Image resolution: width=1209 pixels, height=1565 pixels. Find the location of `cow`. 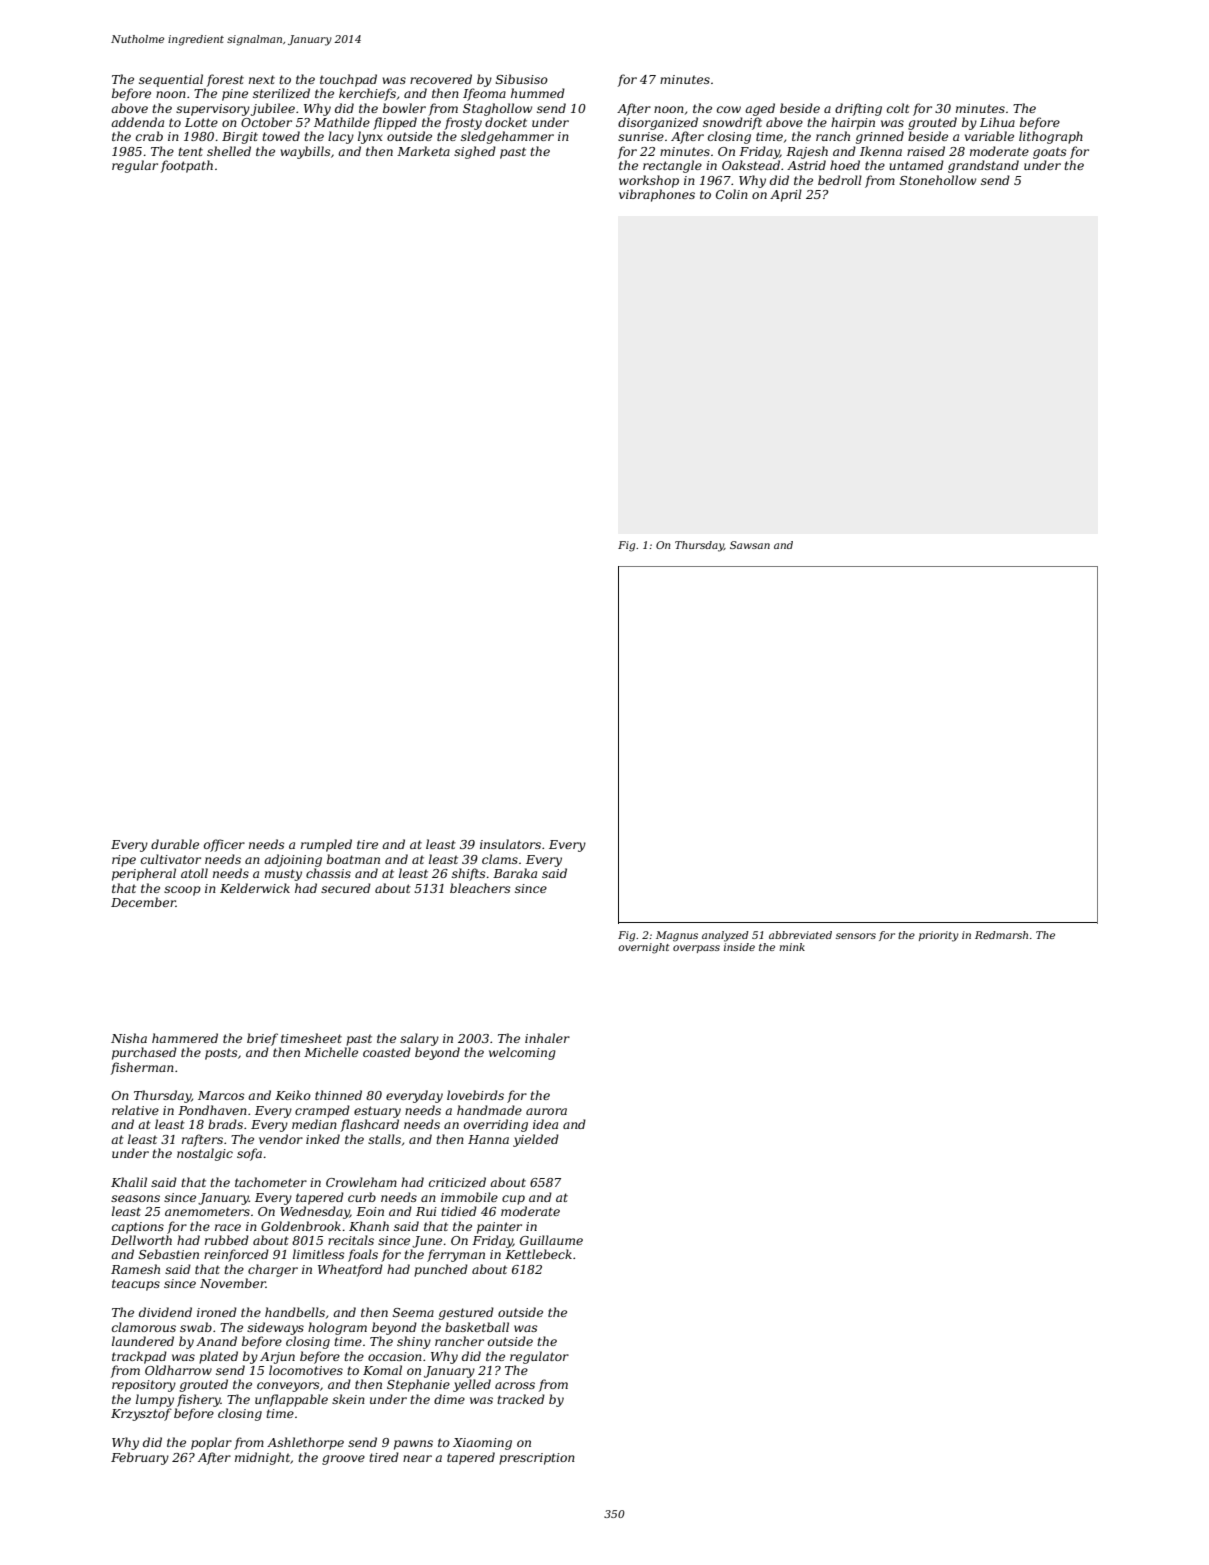

cow is located at coordinates (729, 109).
